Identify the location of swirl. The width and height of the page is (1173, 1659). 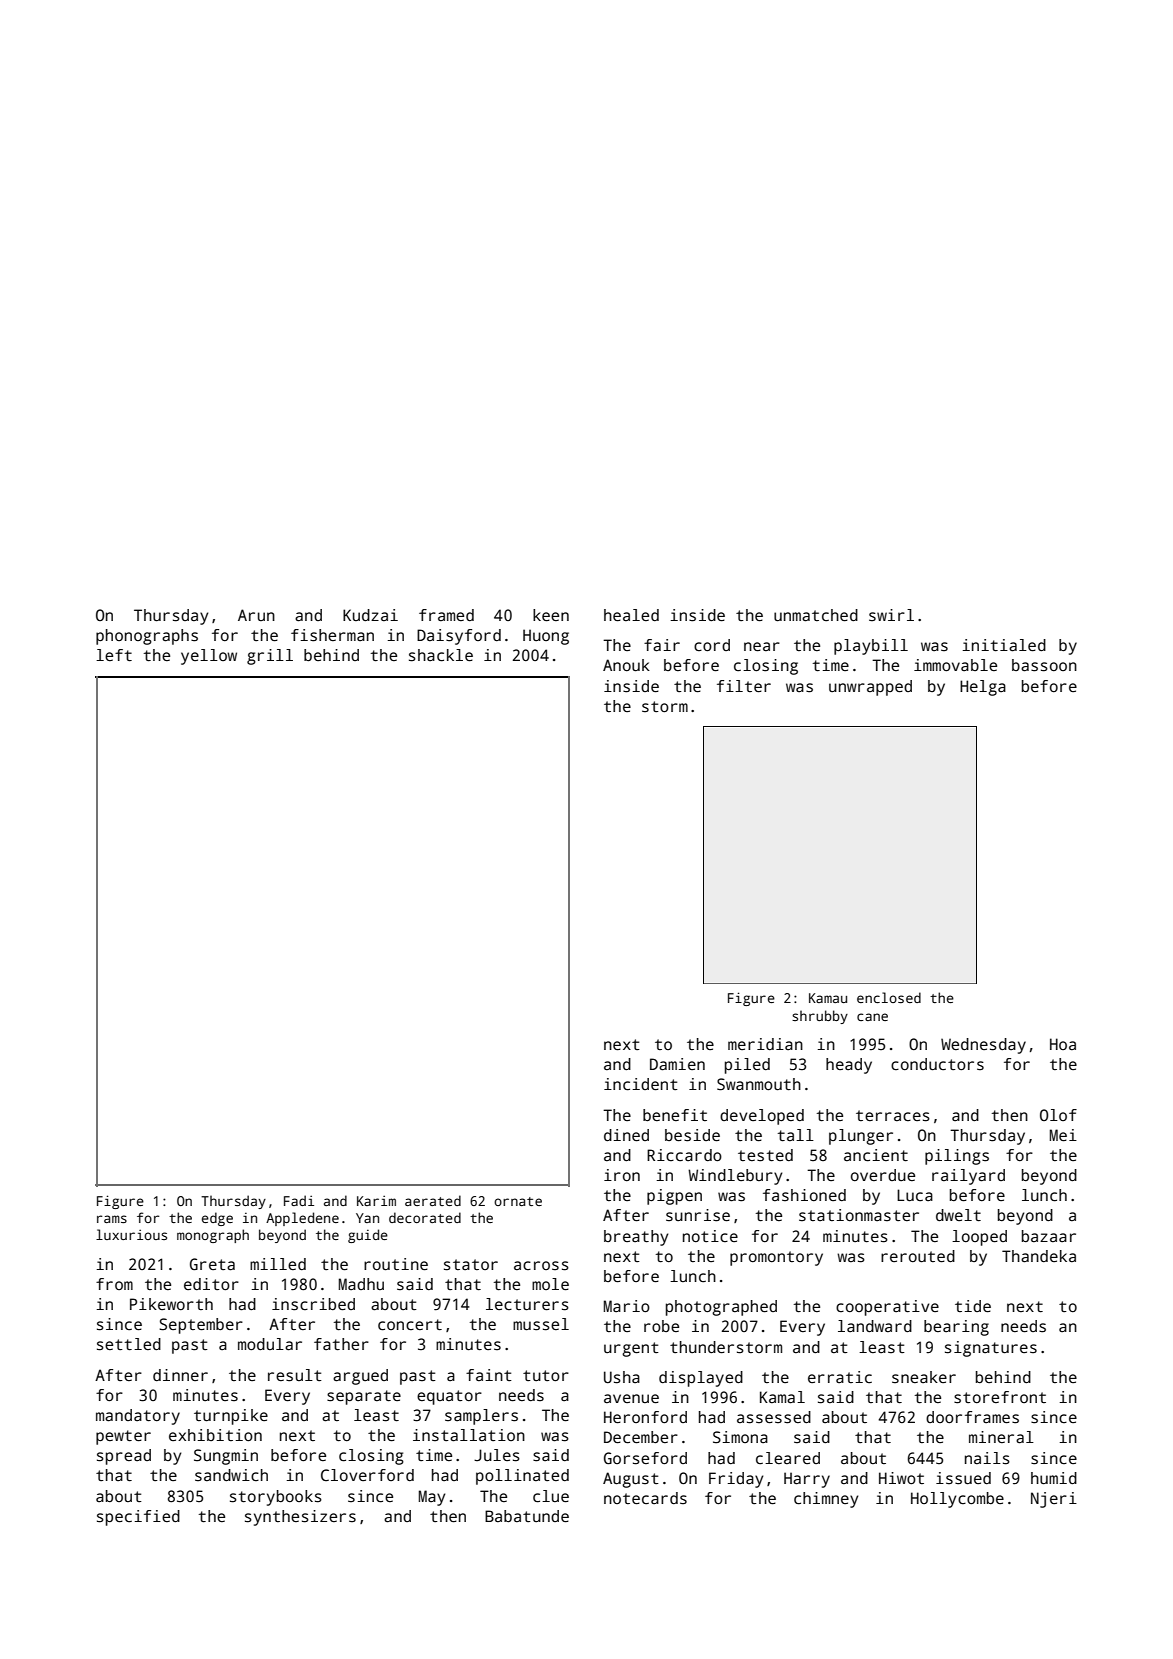
(891, 615).
